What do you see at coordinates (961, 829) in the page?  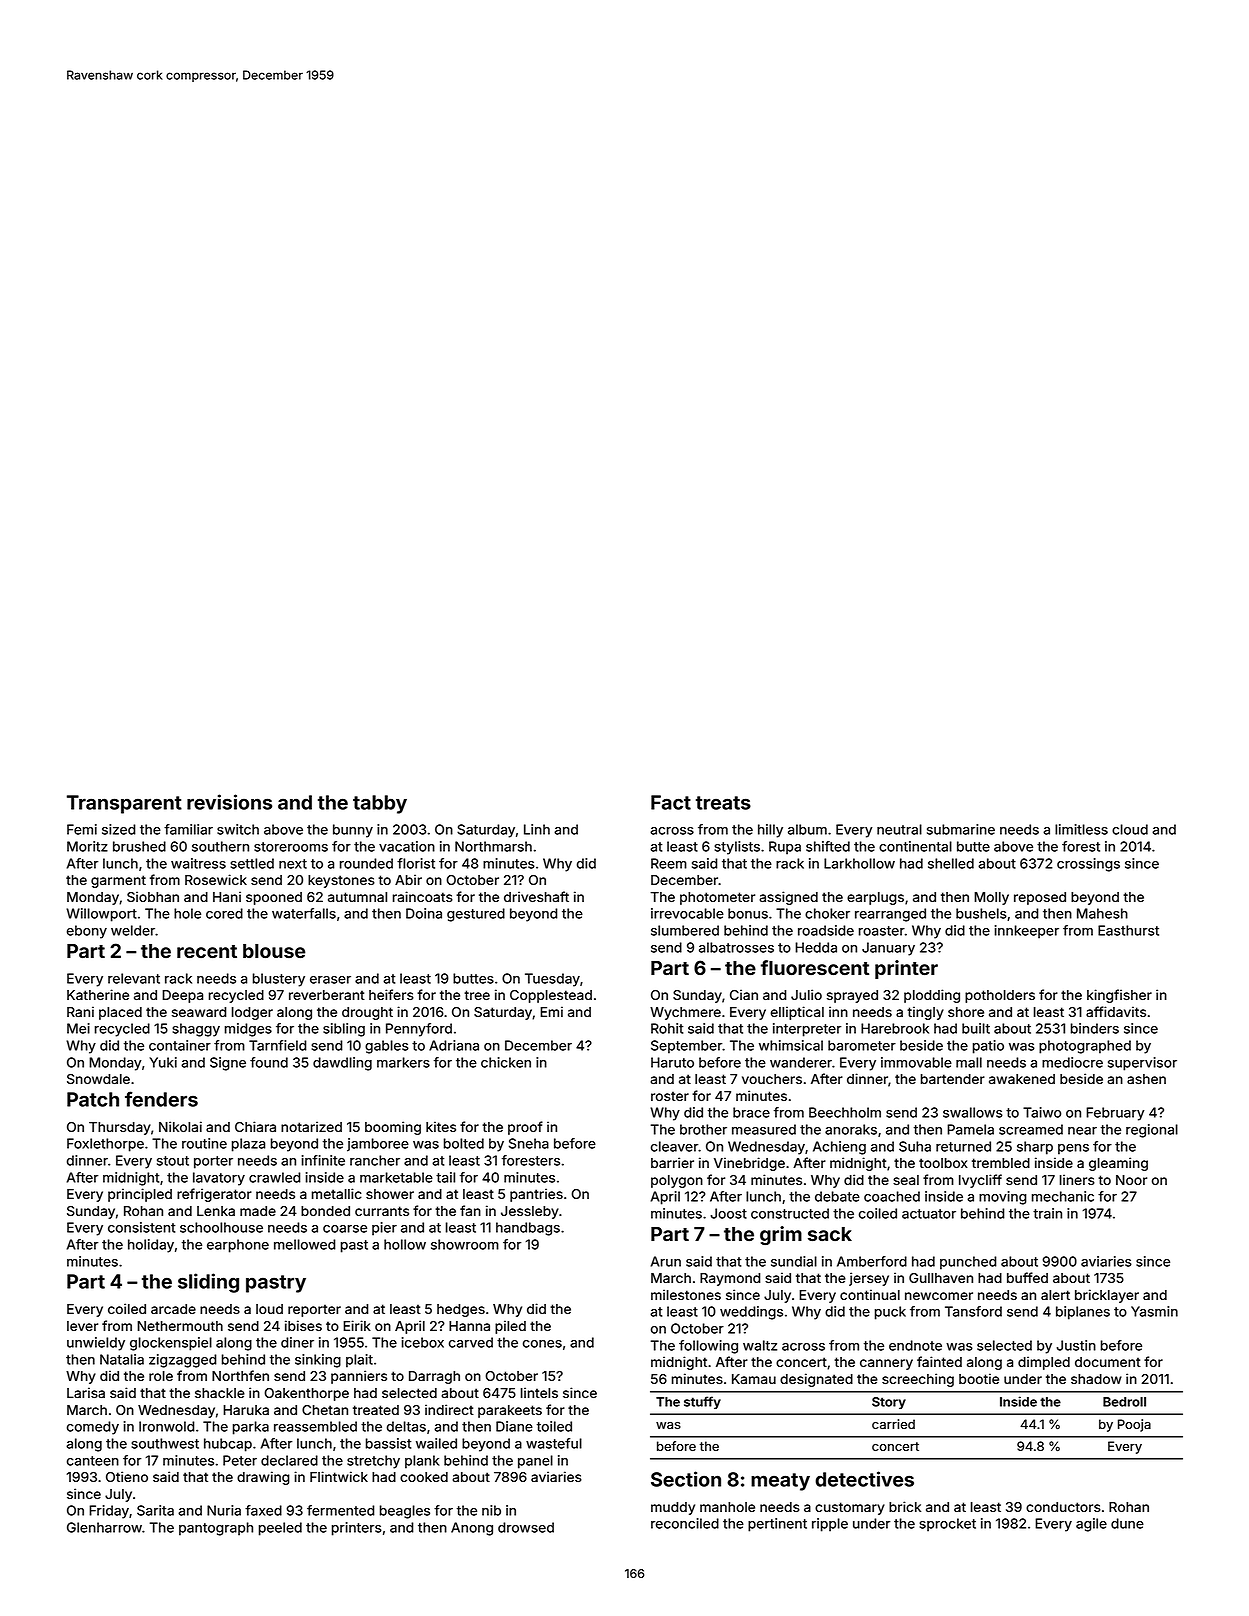 I see `submarine` at bounding box center [961, 829].
